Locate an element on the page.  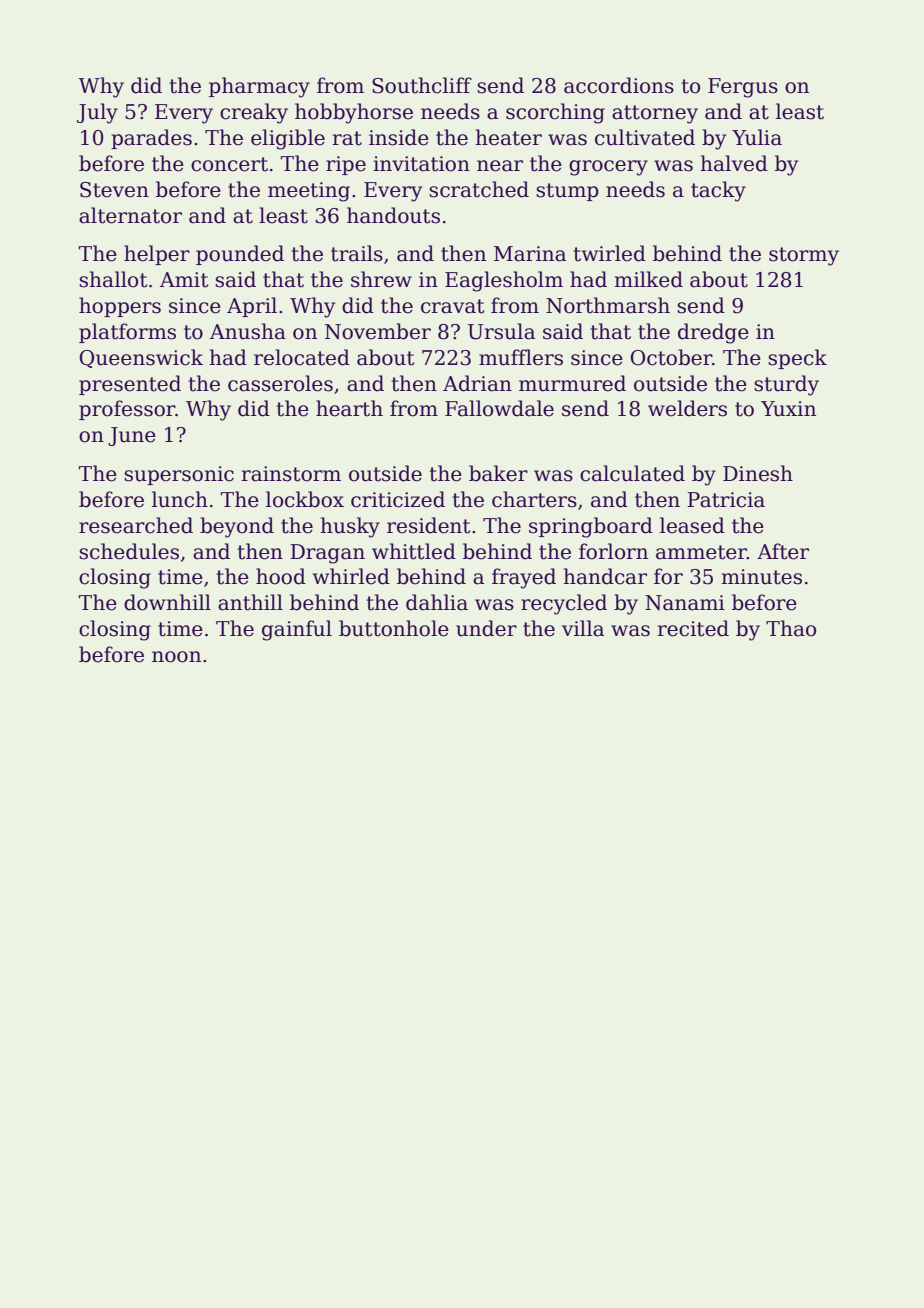
Northmarsh is located at coordinates (608, 305).
